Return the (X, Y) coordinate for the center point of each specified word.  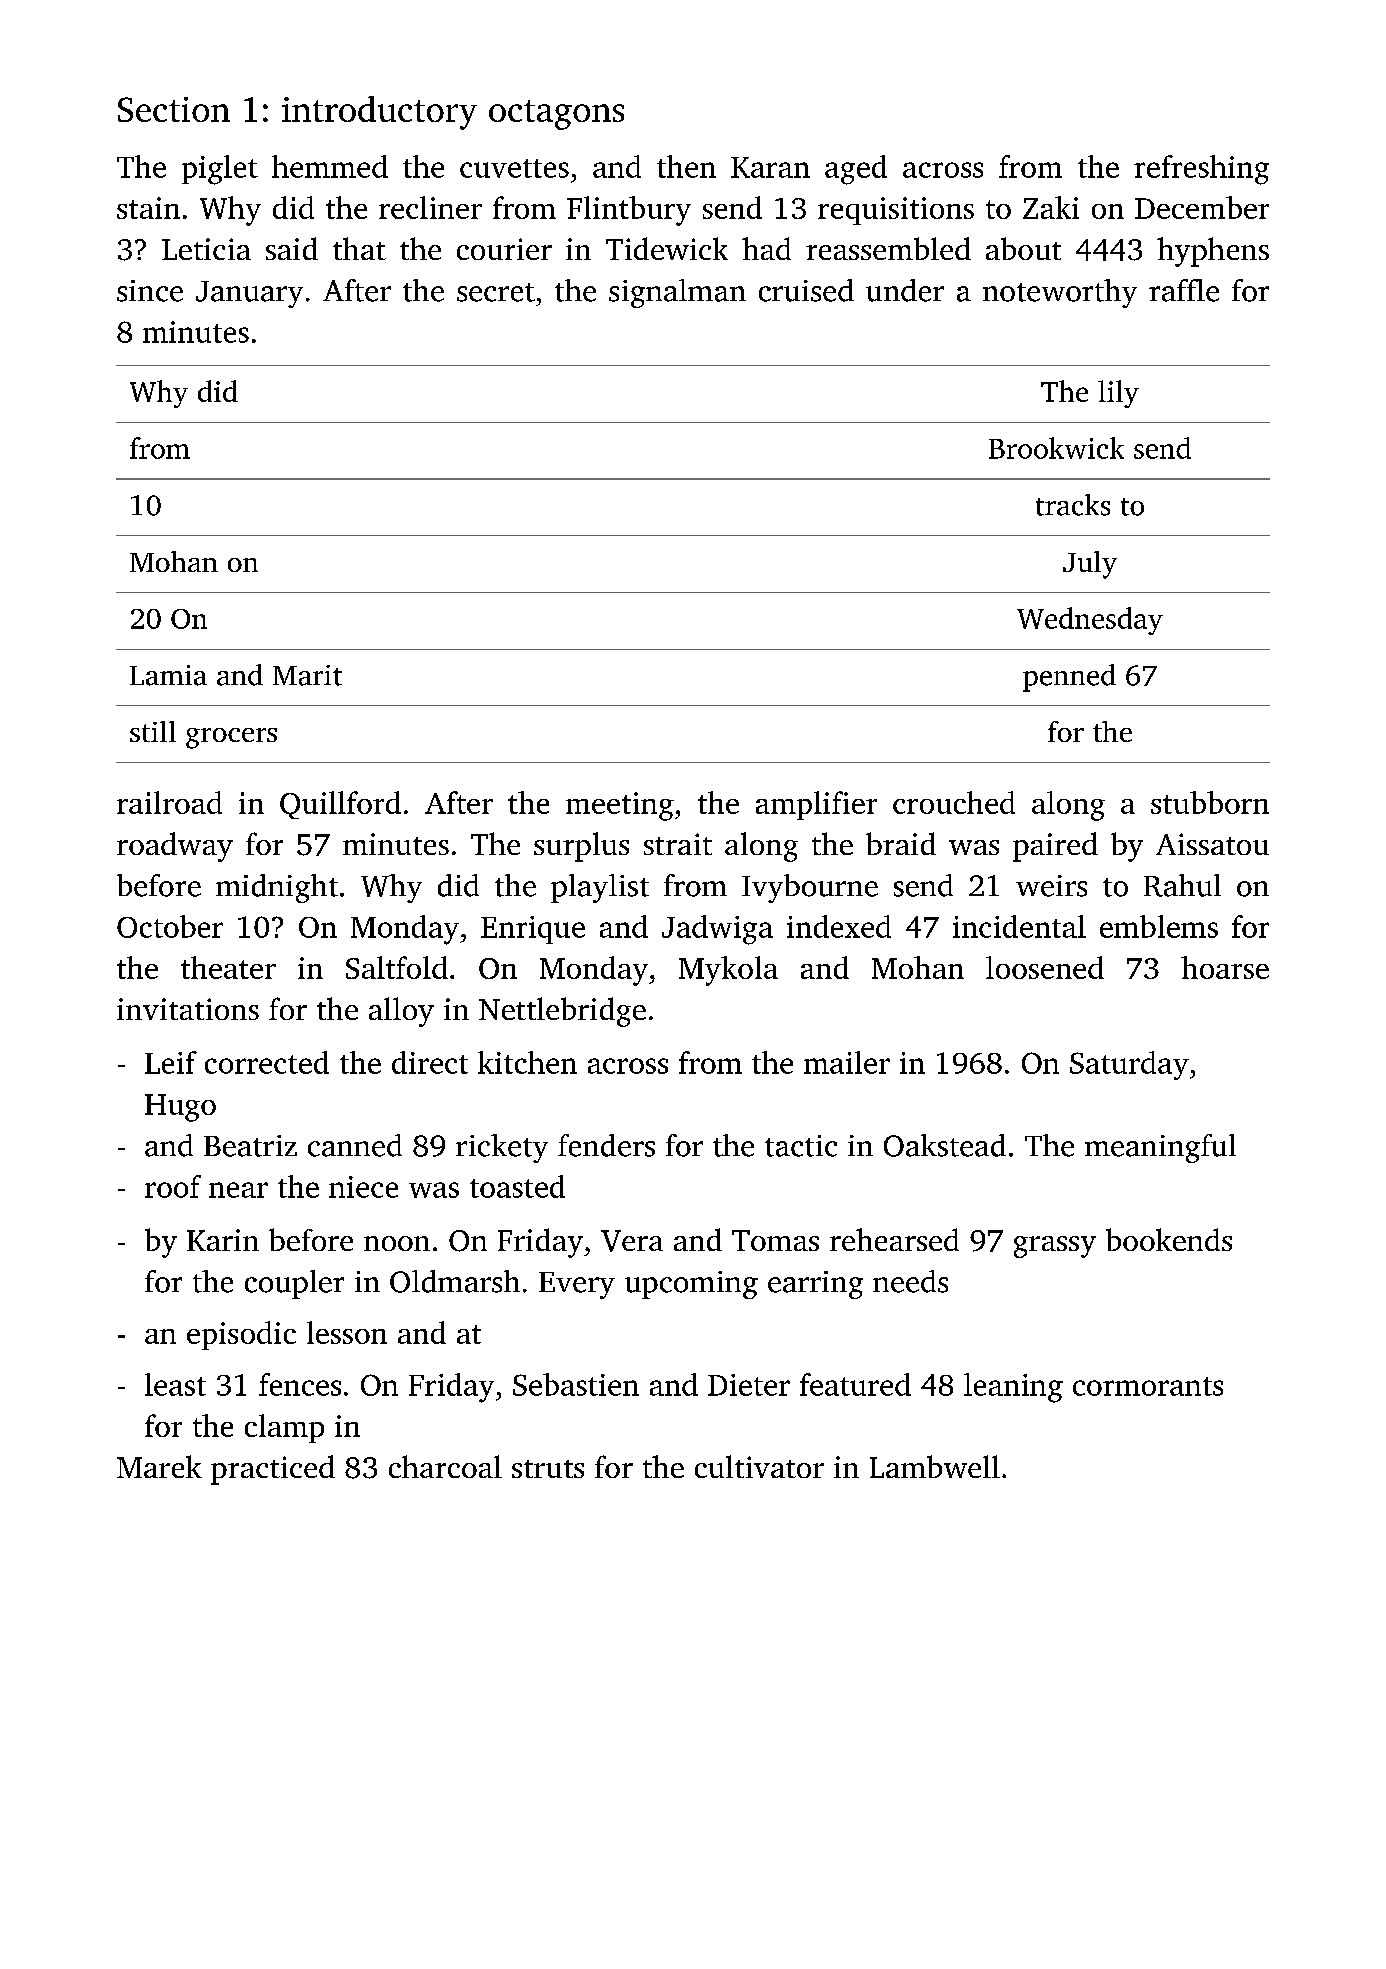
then (686, 166)
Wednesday (1090, 621)
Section (174, 109)
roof (173, 1186)
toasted (517, 1186)
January (249, 294)
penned (1069, 678)
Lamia (168, 675)
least (175, 1384)
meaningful (1160, 1148)
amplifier (816, 805)
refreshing (1201, 170)
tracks (1073, 505)
